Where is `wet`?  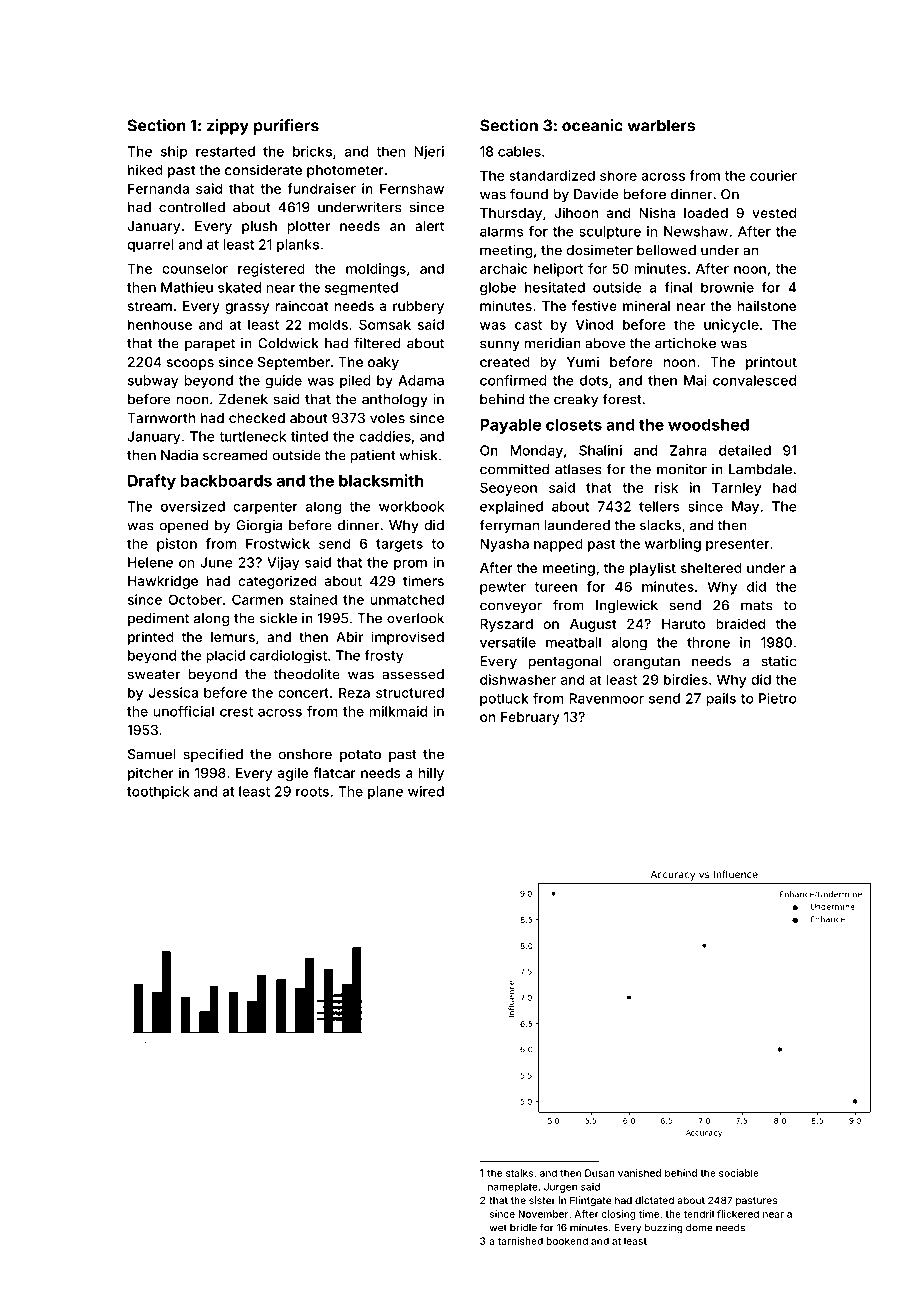
wet is located at coordinates (498, 1228).
